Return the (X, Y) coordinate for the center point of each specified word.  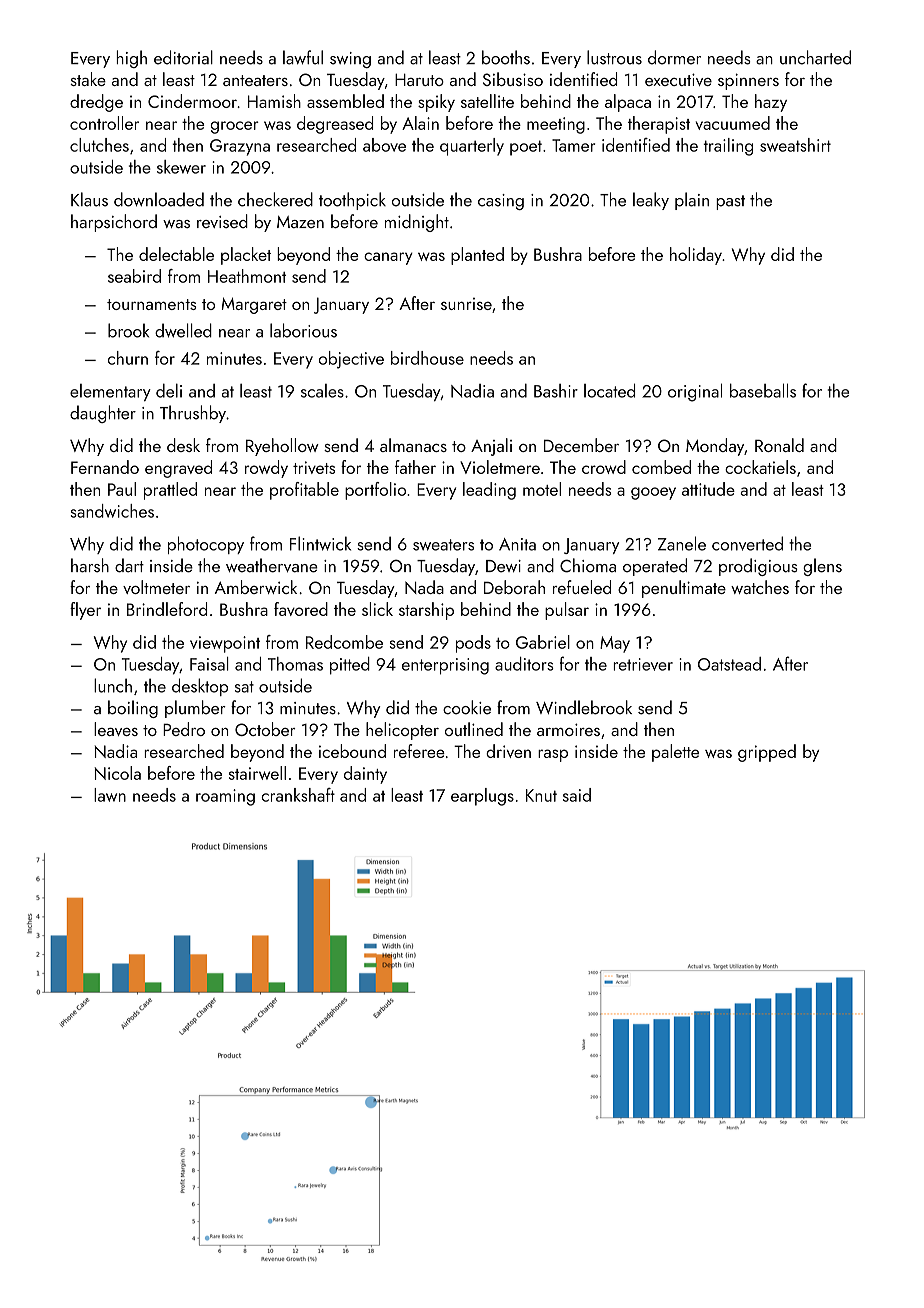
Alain (420, 123)
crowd (604, 467)
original (695, 392)
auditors (524, 664)
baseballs (763, 390)
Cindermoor (192, 101)
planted (477, 256)
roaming (225, 797)
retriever (643, 664)
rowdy (266, 469)
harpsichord (114, 223)
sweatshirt (795, 145)
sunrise (466, 304)
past (730, 202)
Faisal (209, 664)
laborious (303, 330)
